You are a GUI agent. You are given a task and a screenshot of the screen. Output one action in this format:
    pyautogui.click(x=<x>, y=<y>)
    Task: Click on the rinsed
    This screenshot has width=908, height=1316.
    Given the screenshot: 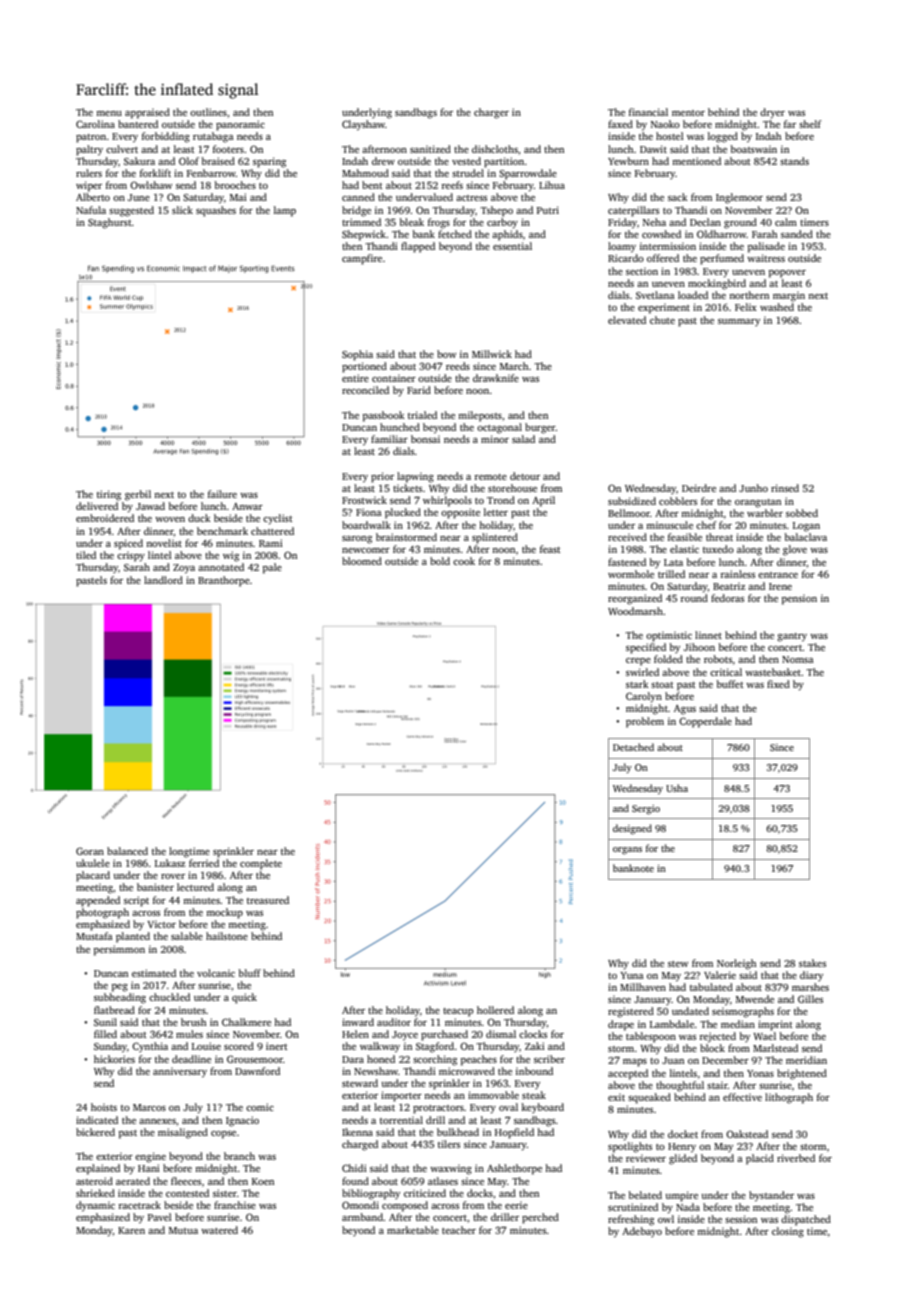 What is the action you would take?
    pyautogui.click(x=785, y=488)
